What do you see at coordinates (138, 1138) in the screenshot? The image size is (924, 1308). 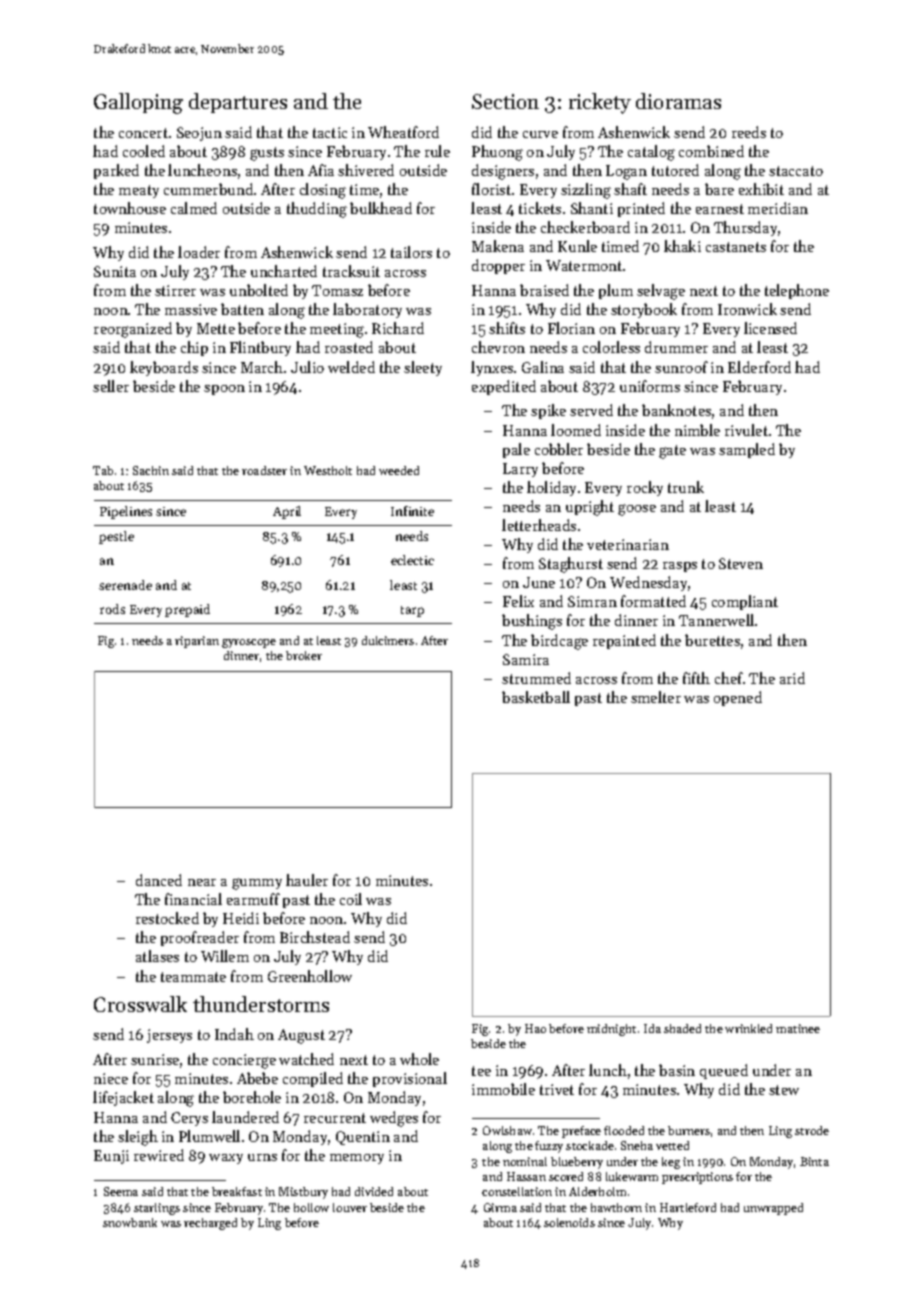 I see `sleigh` at bounding box center [138, 1138].
